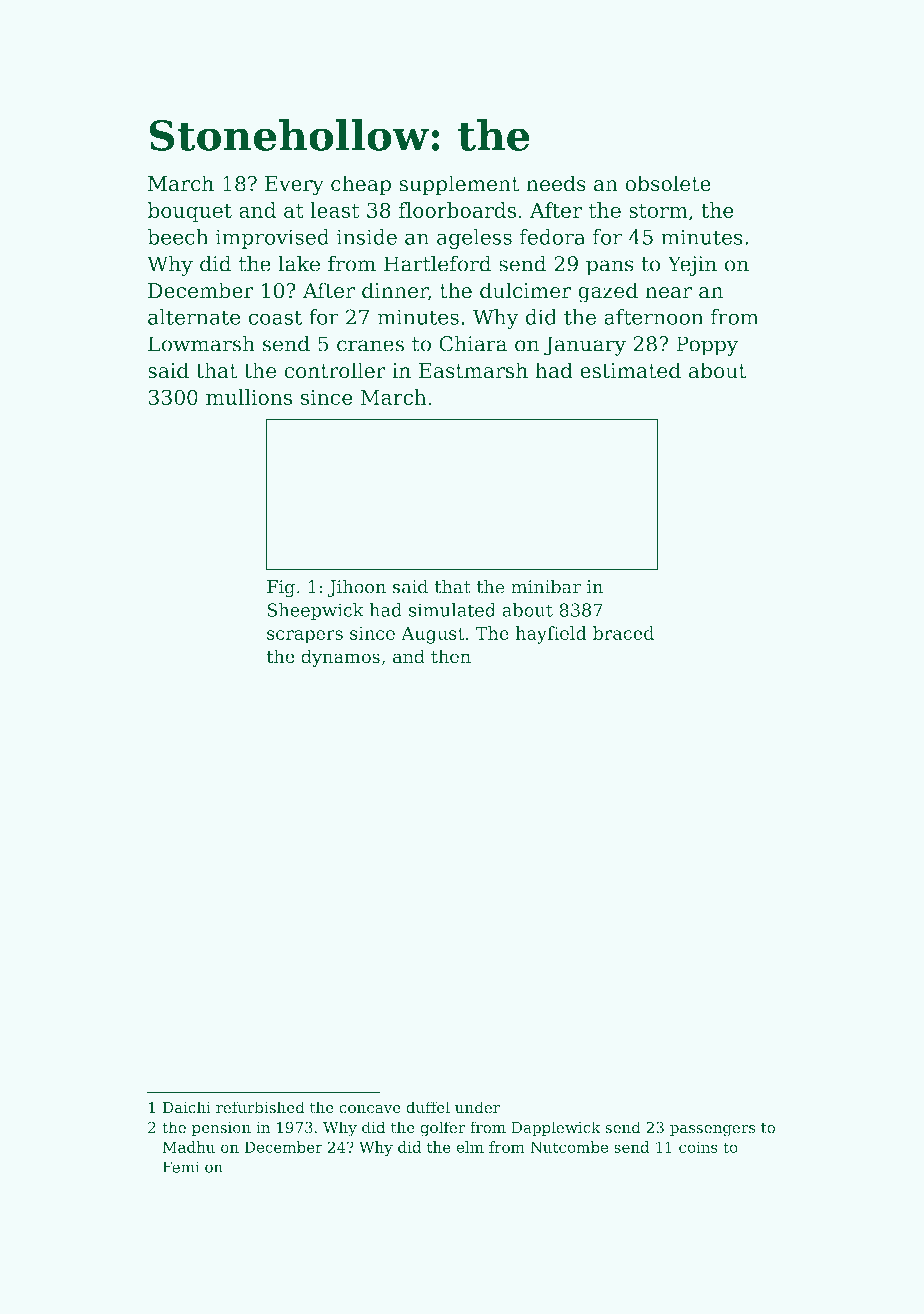 The height and width of the image is (1314, 924). I want to click on scrapers, so click(305, 637).
